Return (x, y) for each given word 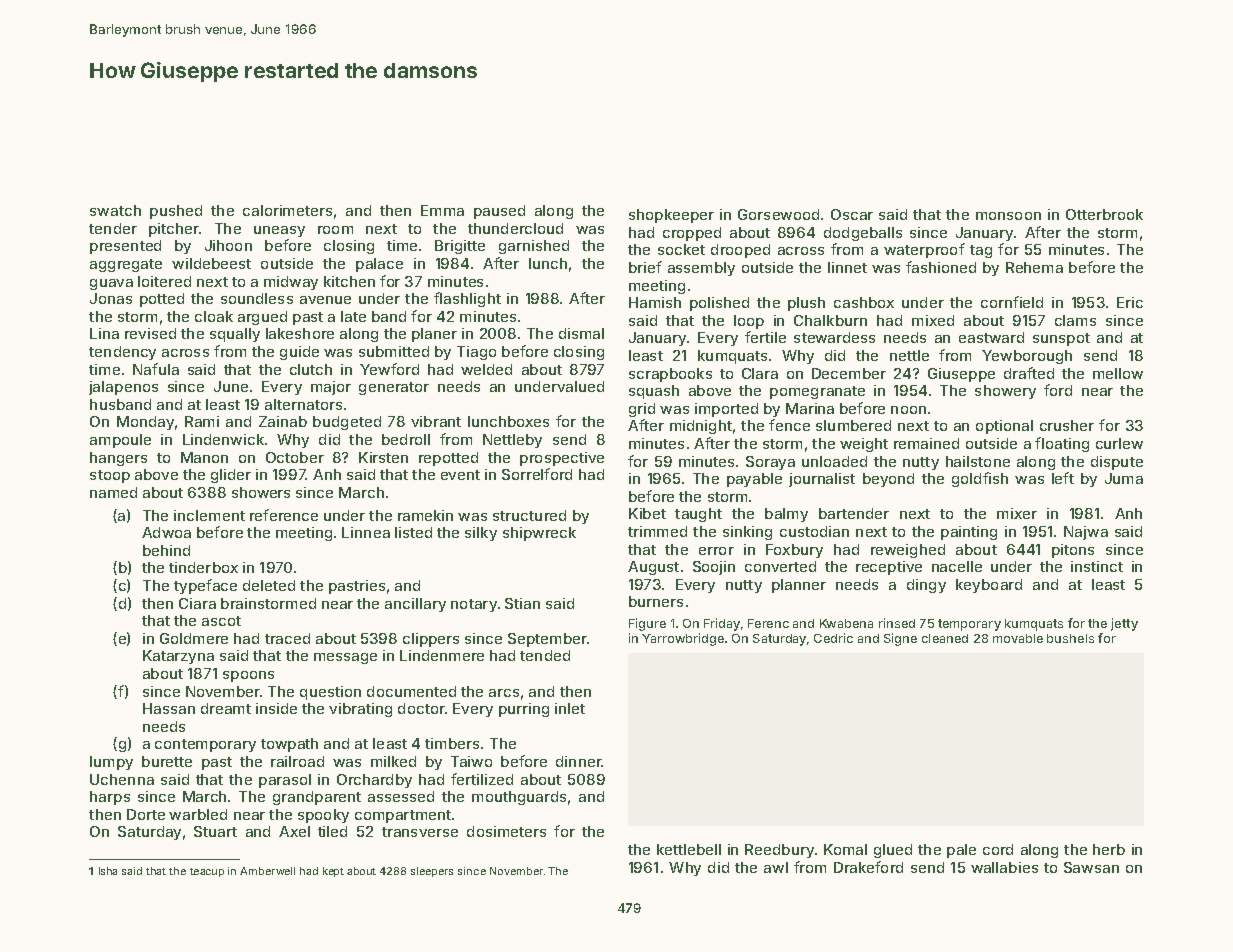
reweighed (908, 551)
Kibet (647, 513)
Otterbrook (1104, 214)
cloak (214, 316)
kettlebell (689, 849)
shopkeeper (671, 216)
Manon (204, 457)
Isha (108, 871)
